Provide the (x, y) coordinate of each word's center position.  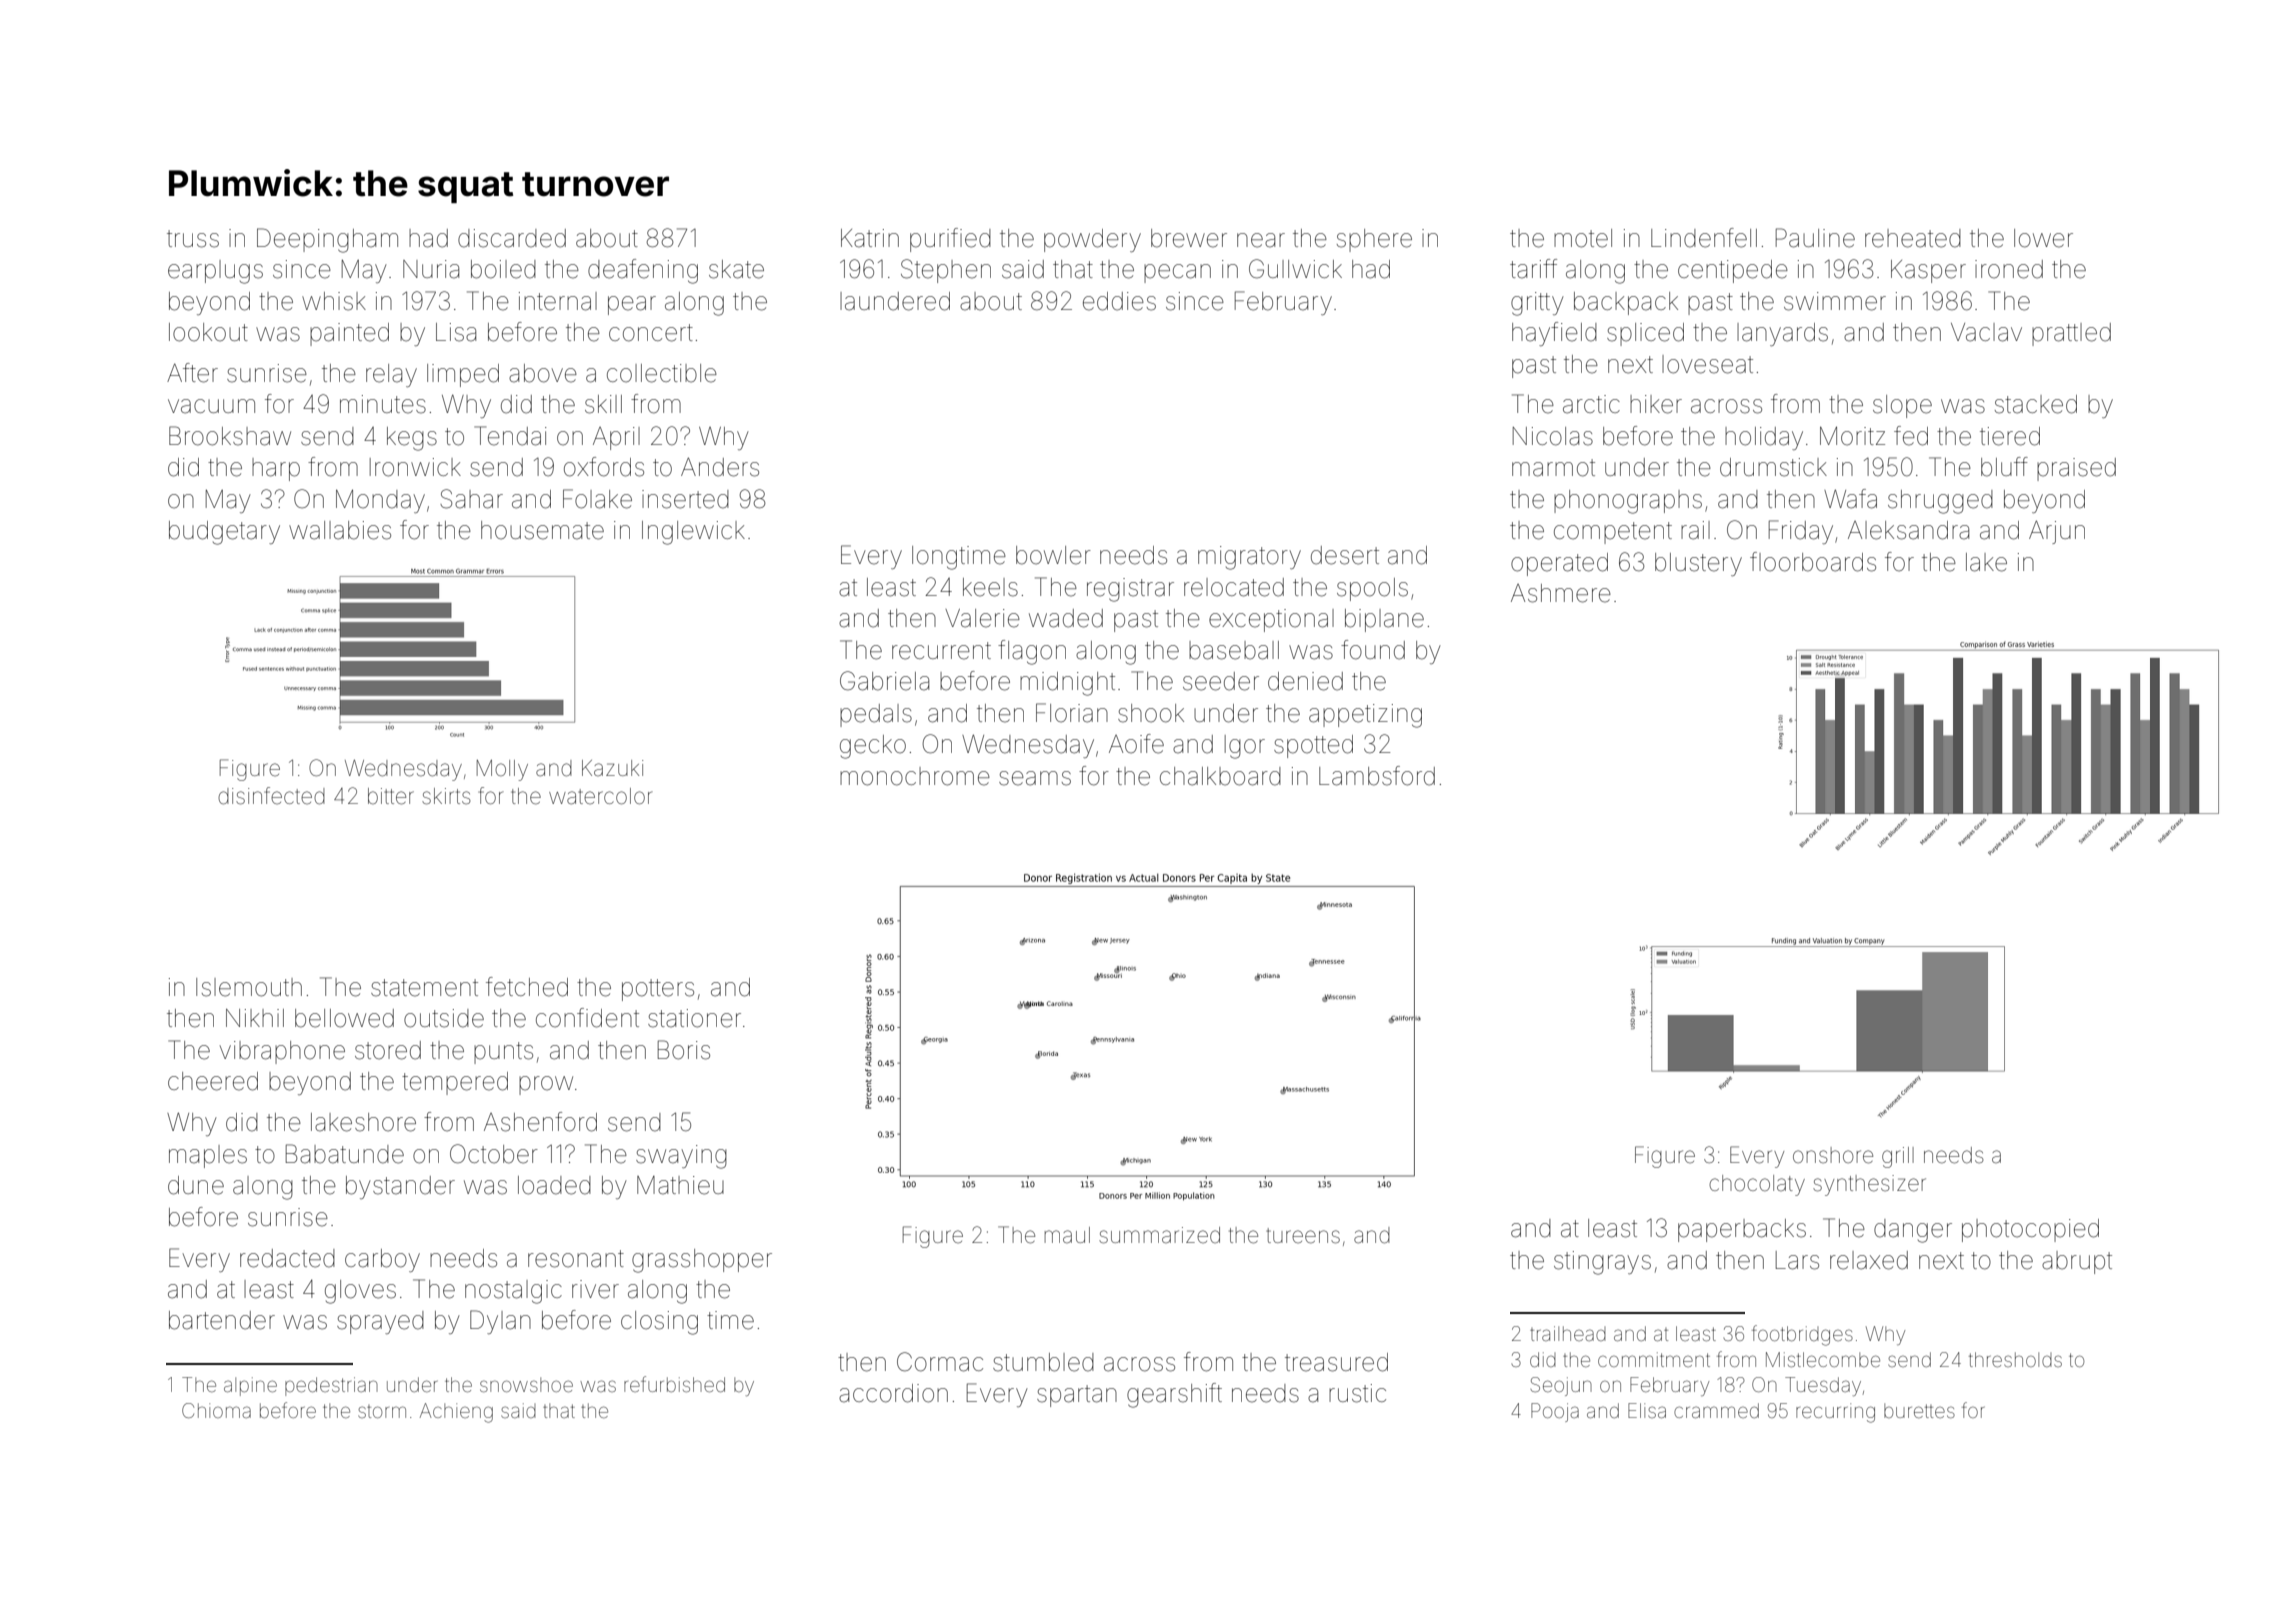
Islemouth (249, 987)
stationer (694, 1018)
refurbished (674, 1384)
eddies (1119, 301)
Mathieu (680, 1185)
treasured (1336, 1362)
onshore (1833, 1155)
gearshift (1174, 1395)
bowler (1053, 555)
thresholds (2015, 1359)
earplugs (215, 272)
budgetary (224, 533)
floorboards (1813, 562)
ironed (2009, 269)
